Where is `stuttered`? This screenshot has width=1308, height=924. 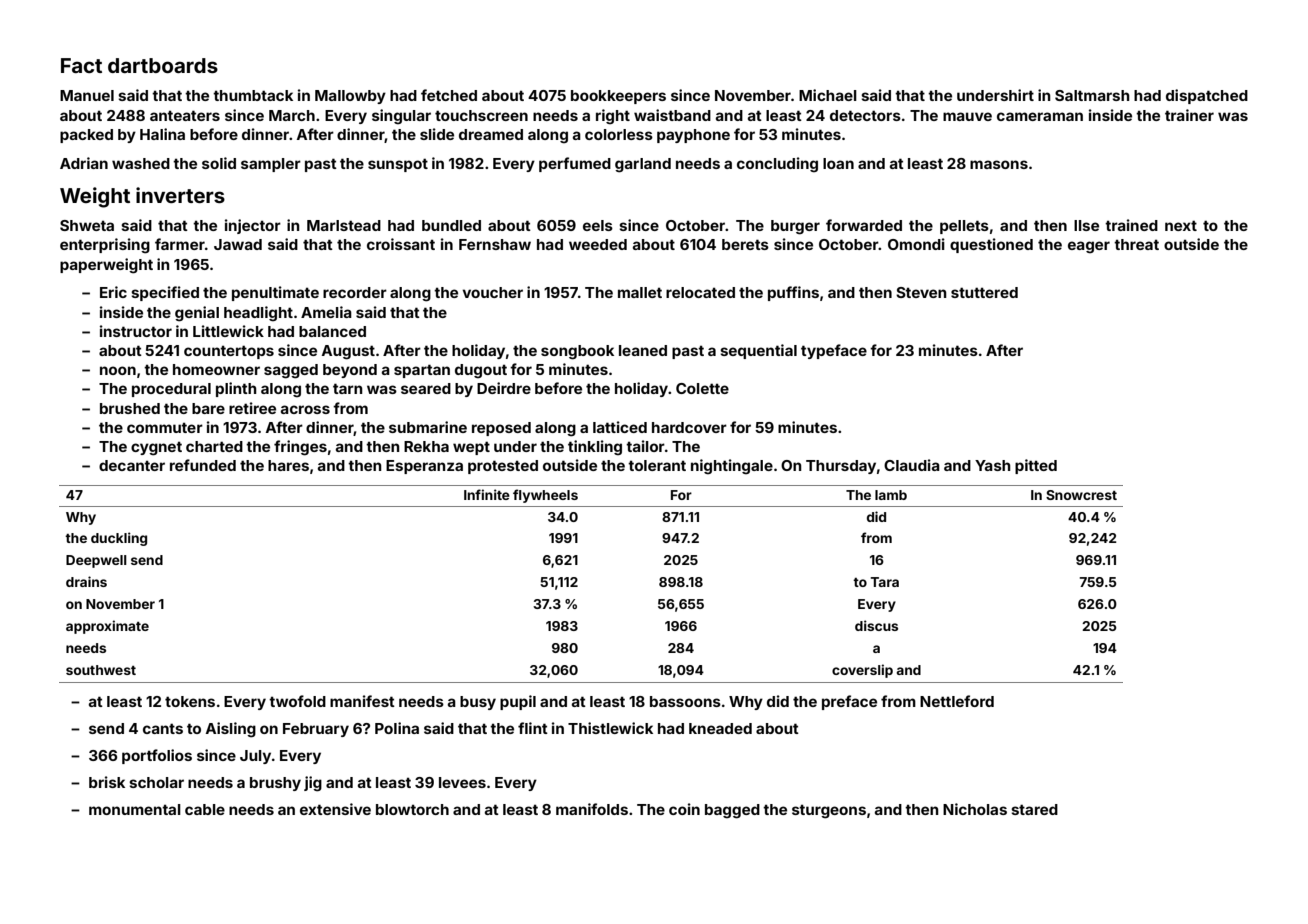
stuttered is located at coordinates (984, 292).
